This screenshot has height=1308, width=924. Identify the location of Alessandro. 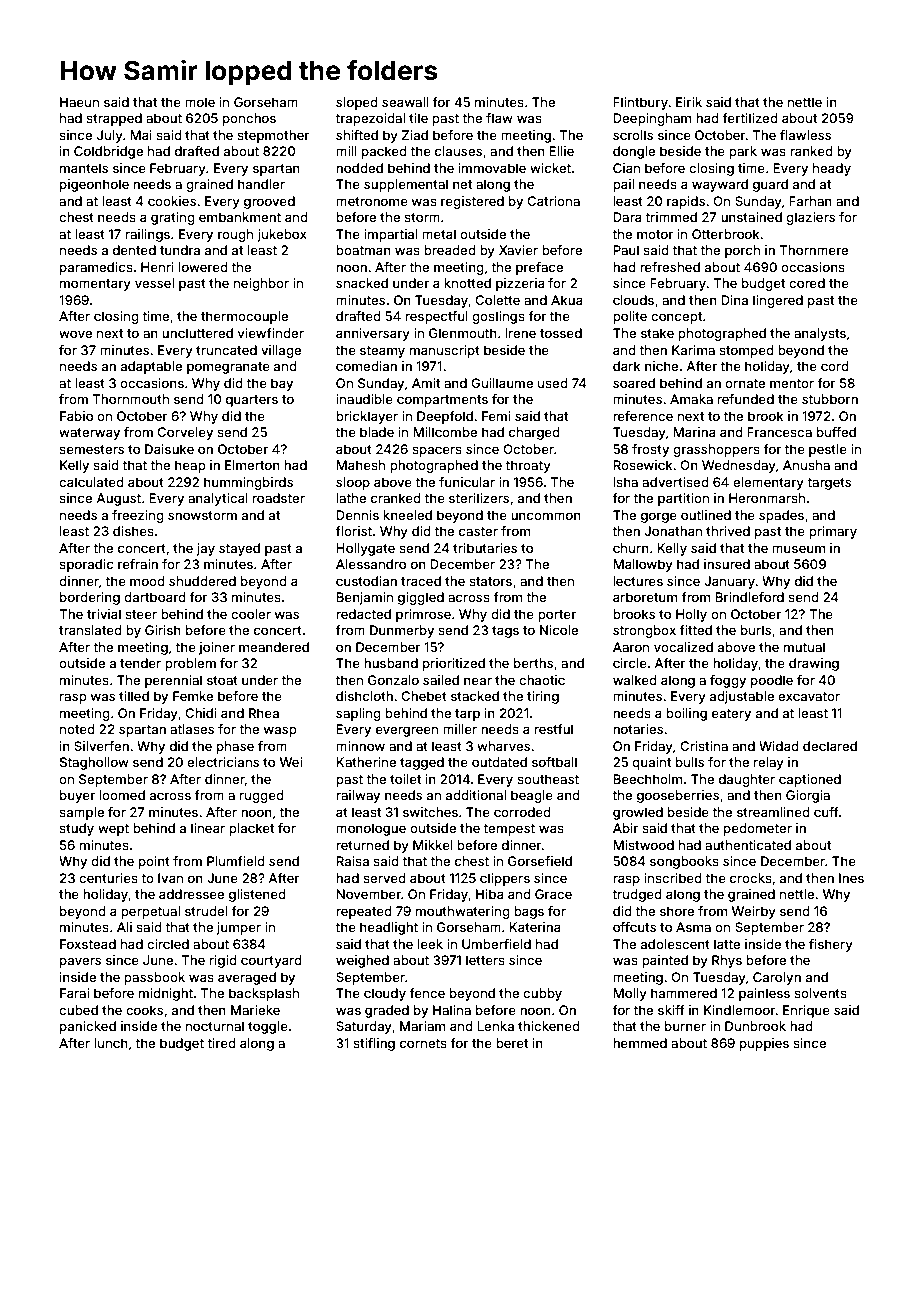
(371, 564).
